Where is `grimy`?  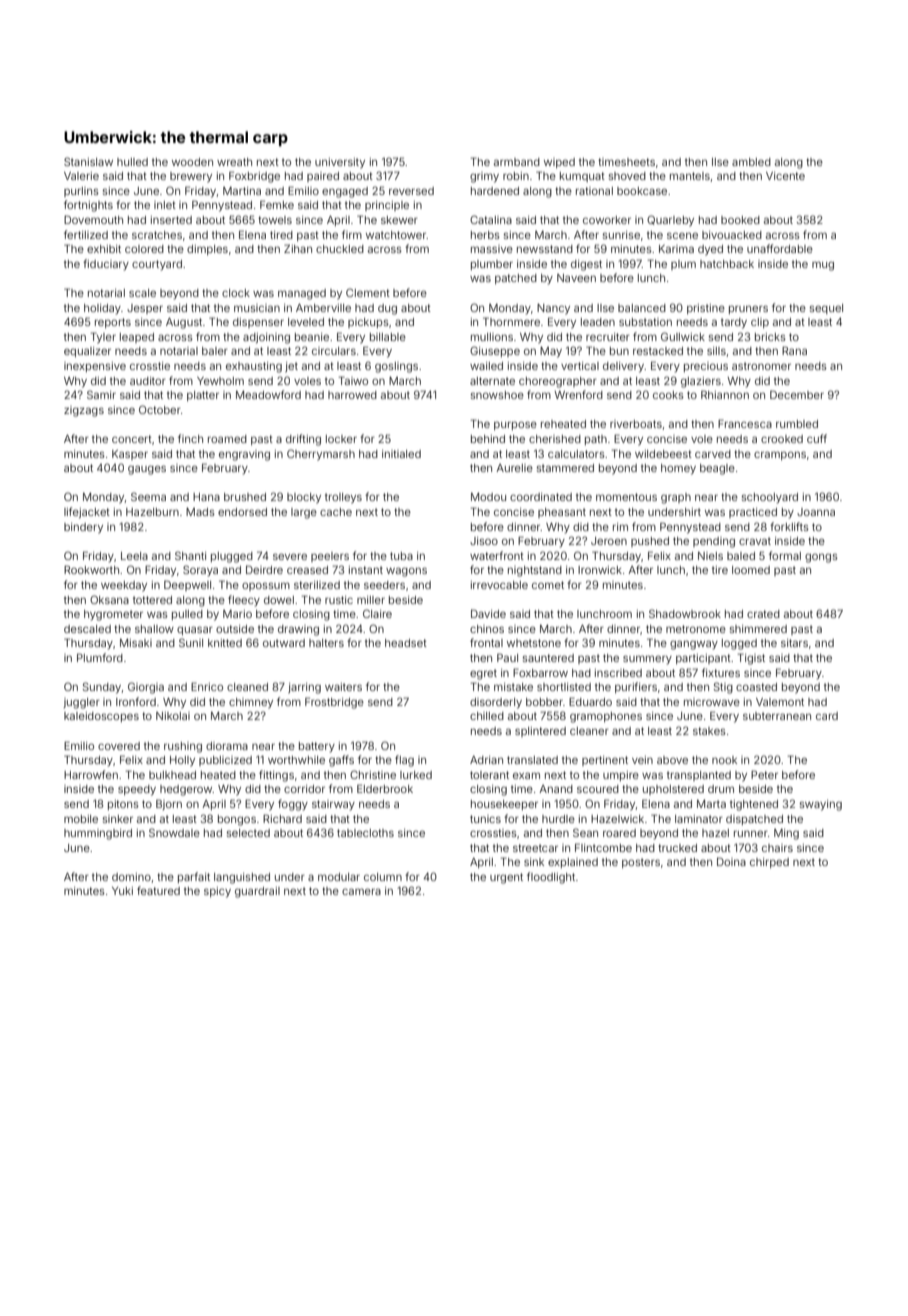 grimy is located at coordinates (484, 177).
